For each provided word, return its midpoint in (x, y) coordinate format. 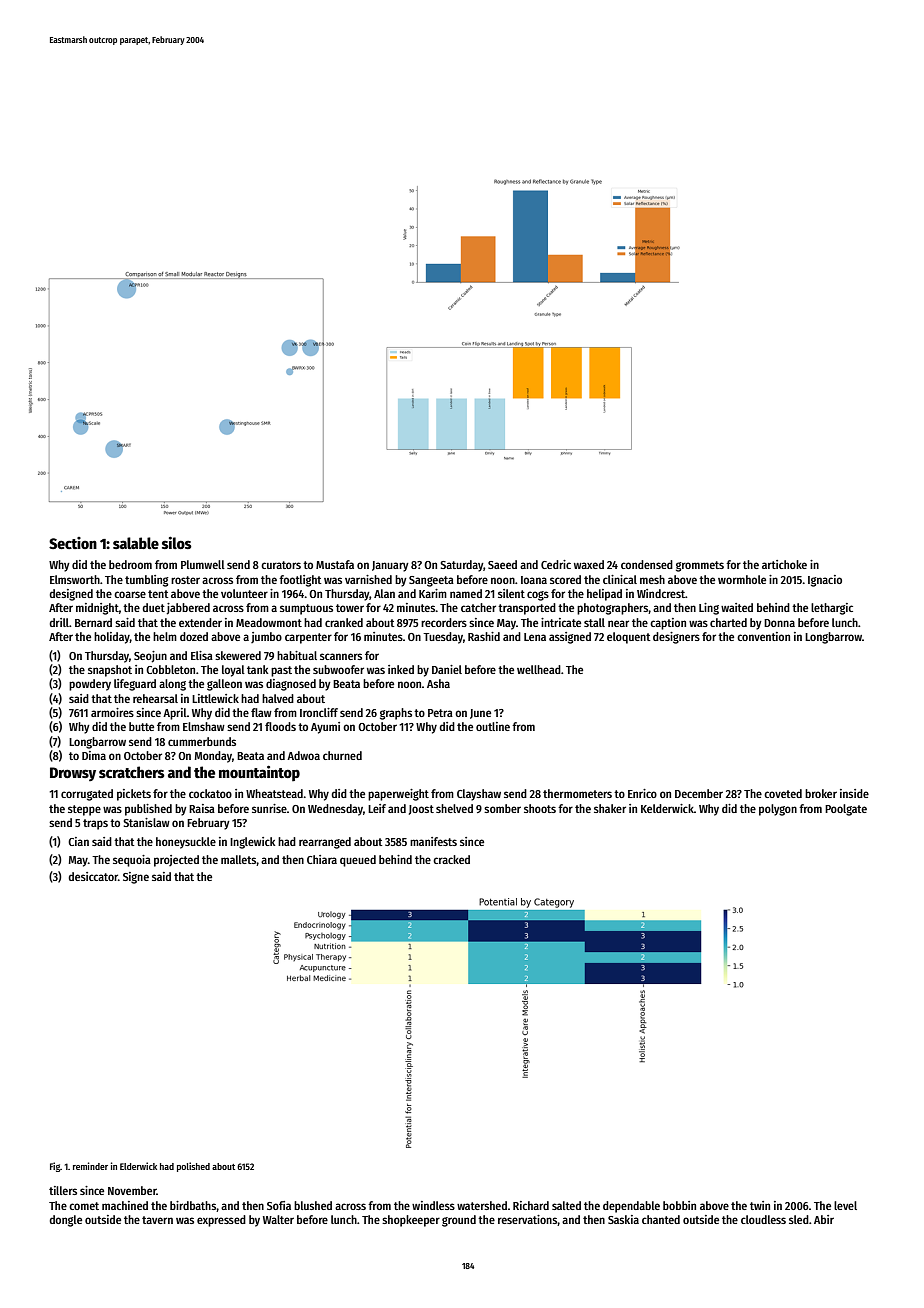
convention (763, 636)
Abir (824, 1219)
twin (760, 1205)
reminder (90, 1166)
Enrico (642, 793)
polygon (778, 810)
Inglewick (252, 843)
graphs (396, 714)
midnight (97, 609)
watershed (482, 1205)
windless (433, 1205)
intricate (561, 622)
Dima (94, 755)
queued (358, 861)
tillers (63, 1190)
